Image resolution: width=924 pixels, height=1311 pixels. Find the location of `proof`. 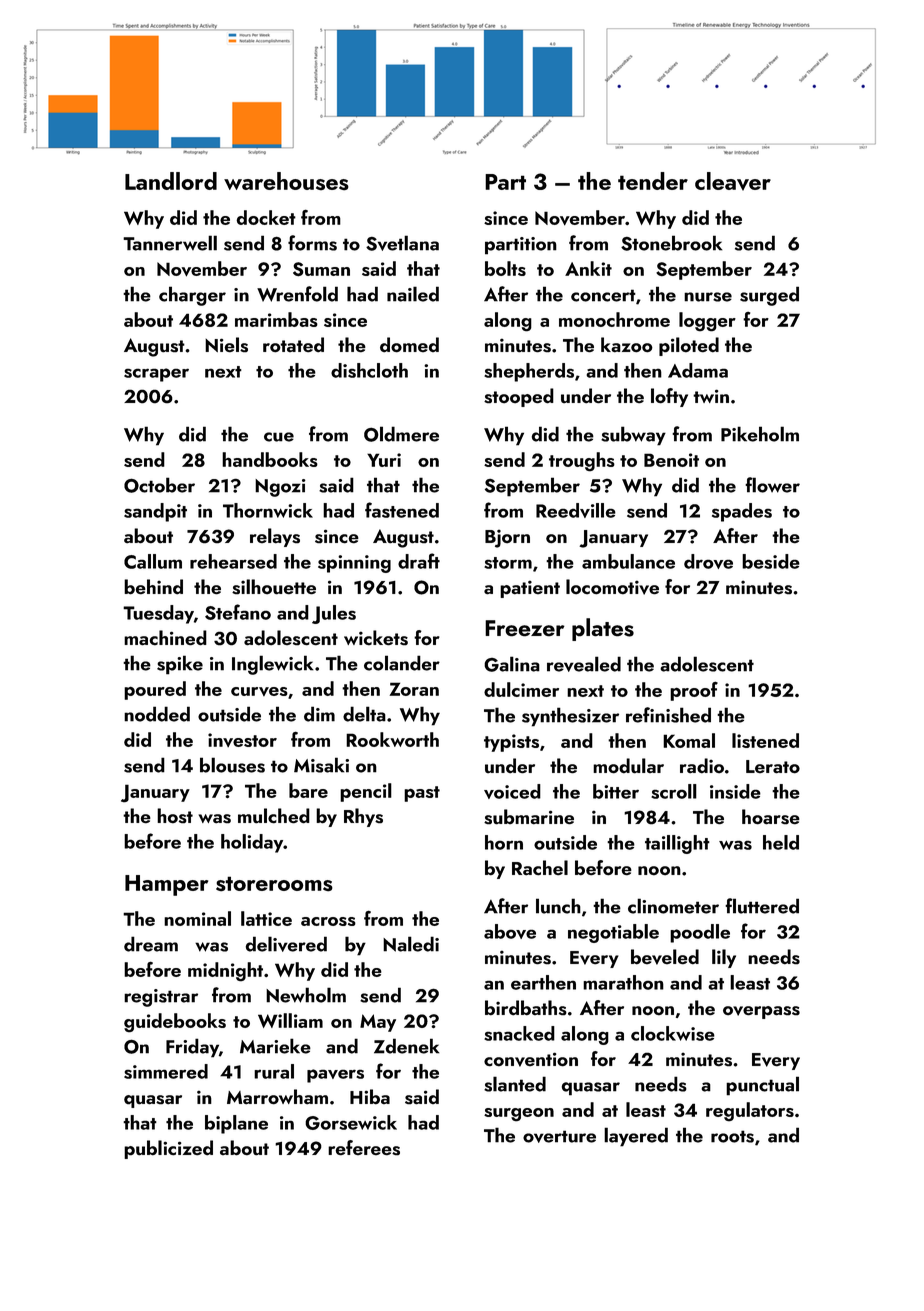

proof is located at coordinates (694, 691).
